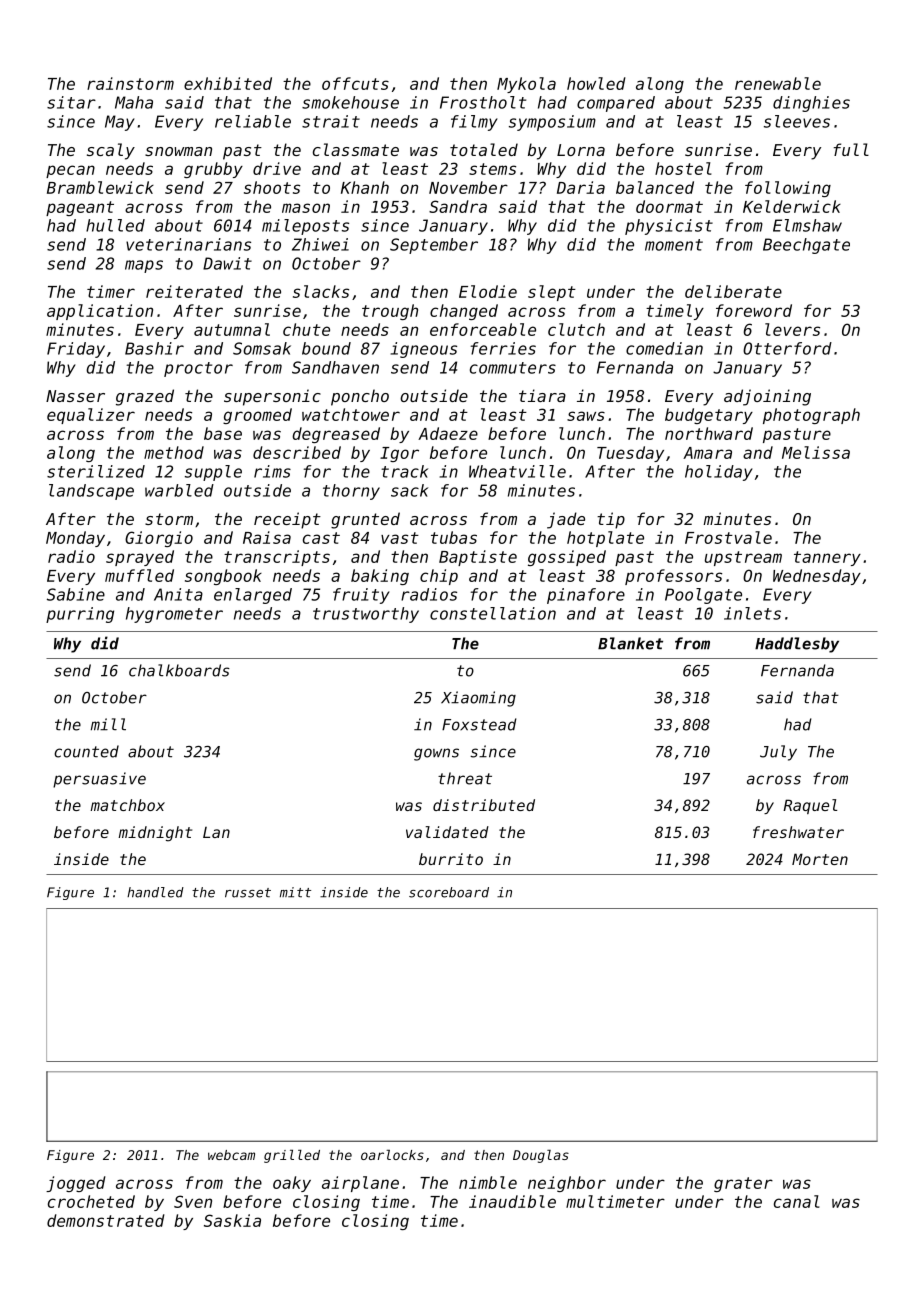 This page has height=1308, width=924. Describe the element at coordinates (798, 832) in the page. I see `freshwater` at that location.
